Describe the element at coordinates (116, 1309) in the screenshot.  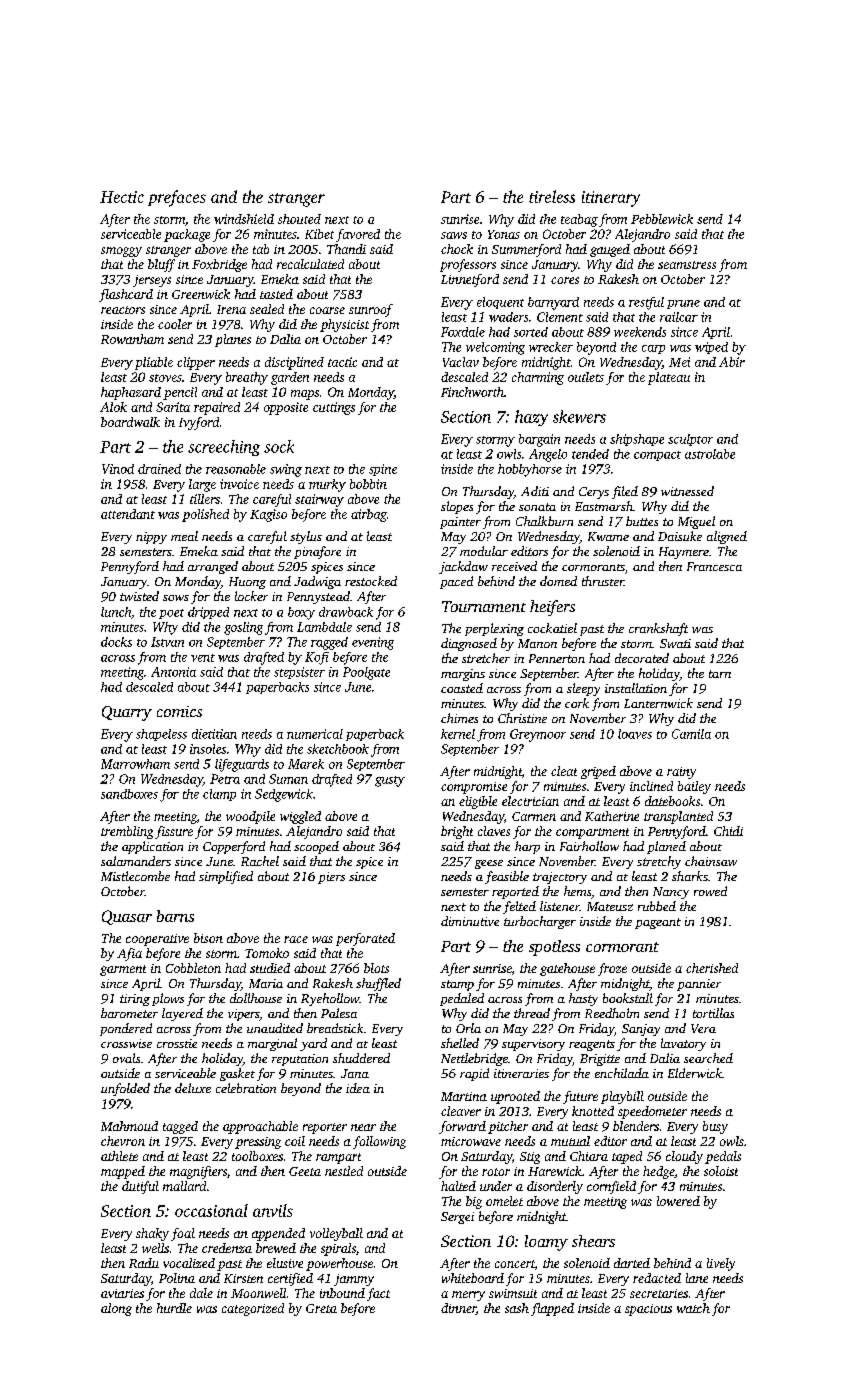
I see `along` at that location.
